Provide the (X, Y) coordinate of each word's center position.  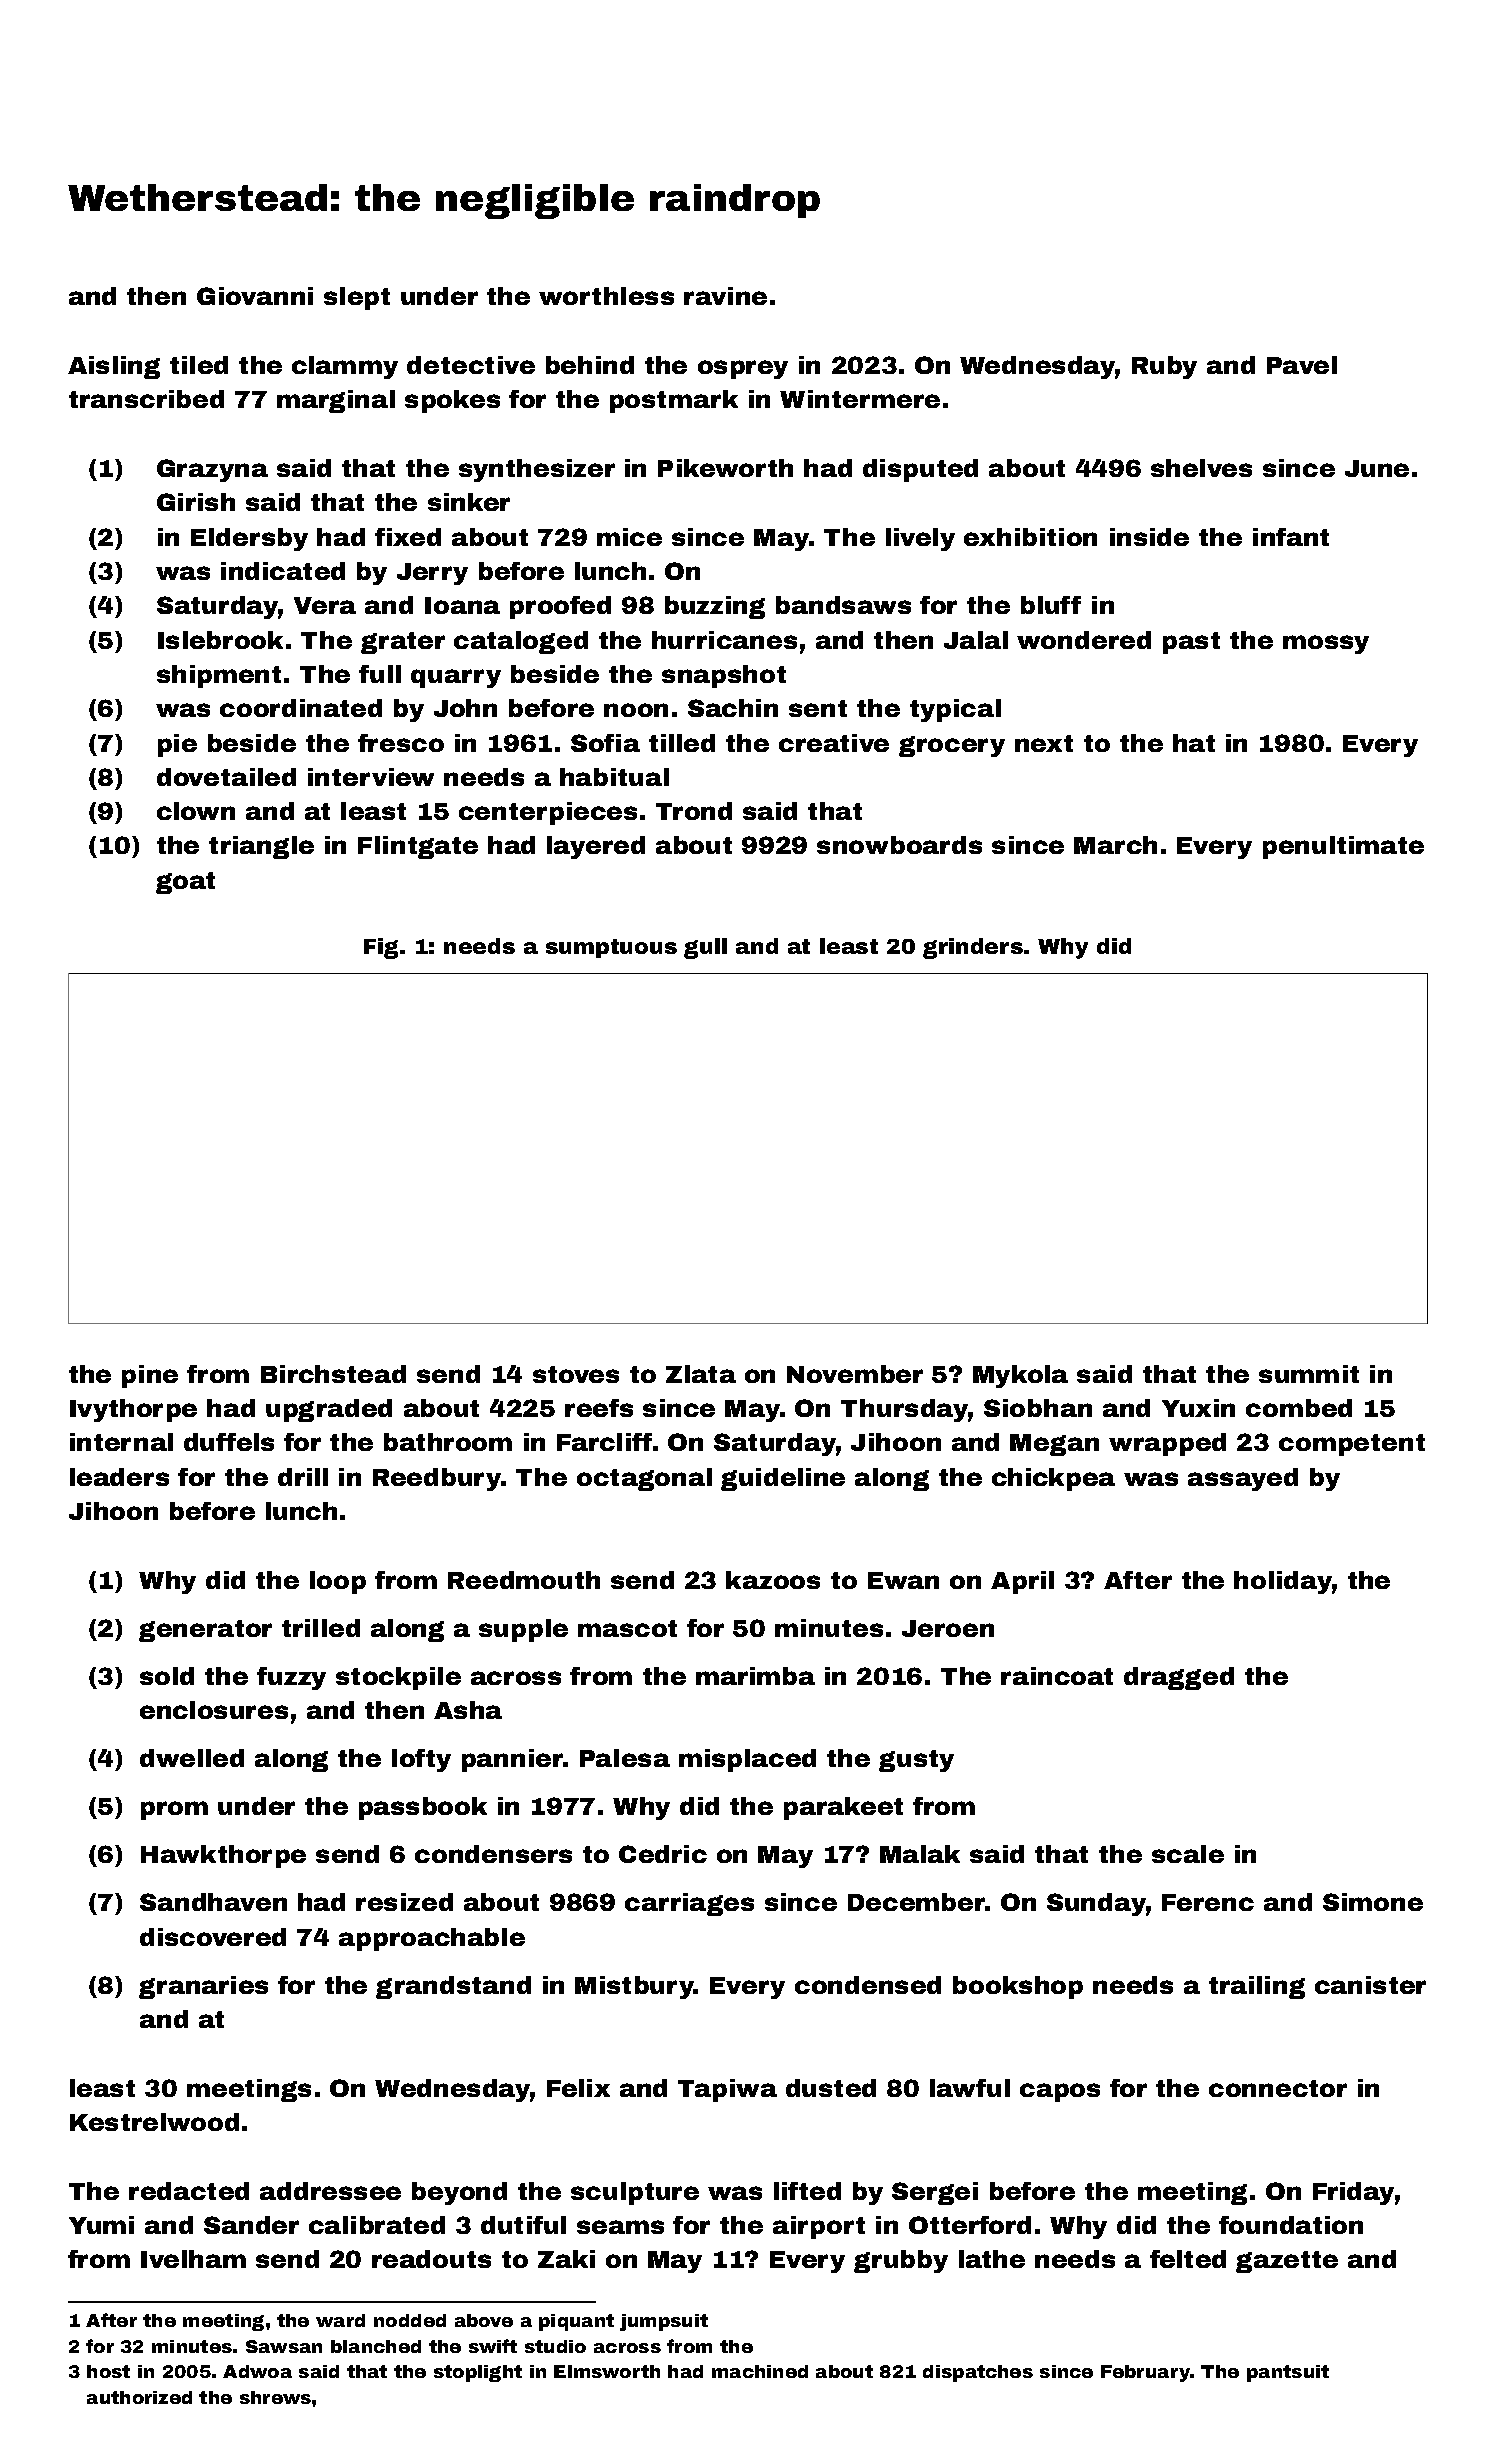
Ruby (1164, 367)
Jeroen (948, 1628)
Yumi (101, 2225)
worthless (606, 296)
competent (1352, 1445)
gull (705, 948)
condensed (868, 1985)
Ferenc (1208, 1902)
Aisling (114, 367)
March (1115, 845)
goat (185, 883)
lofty (421, 1760)
